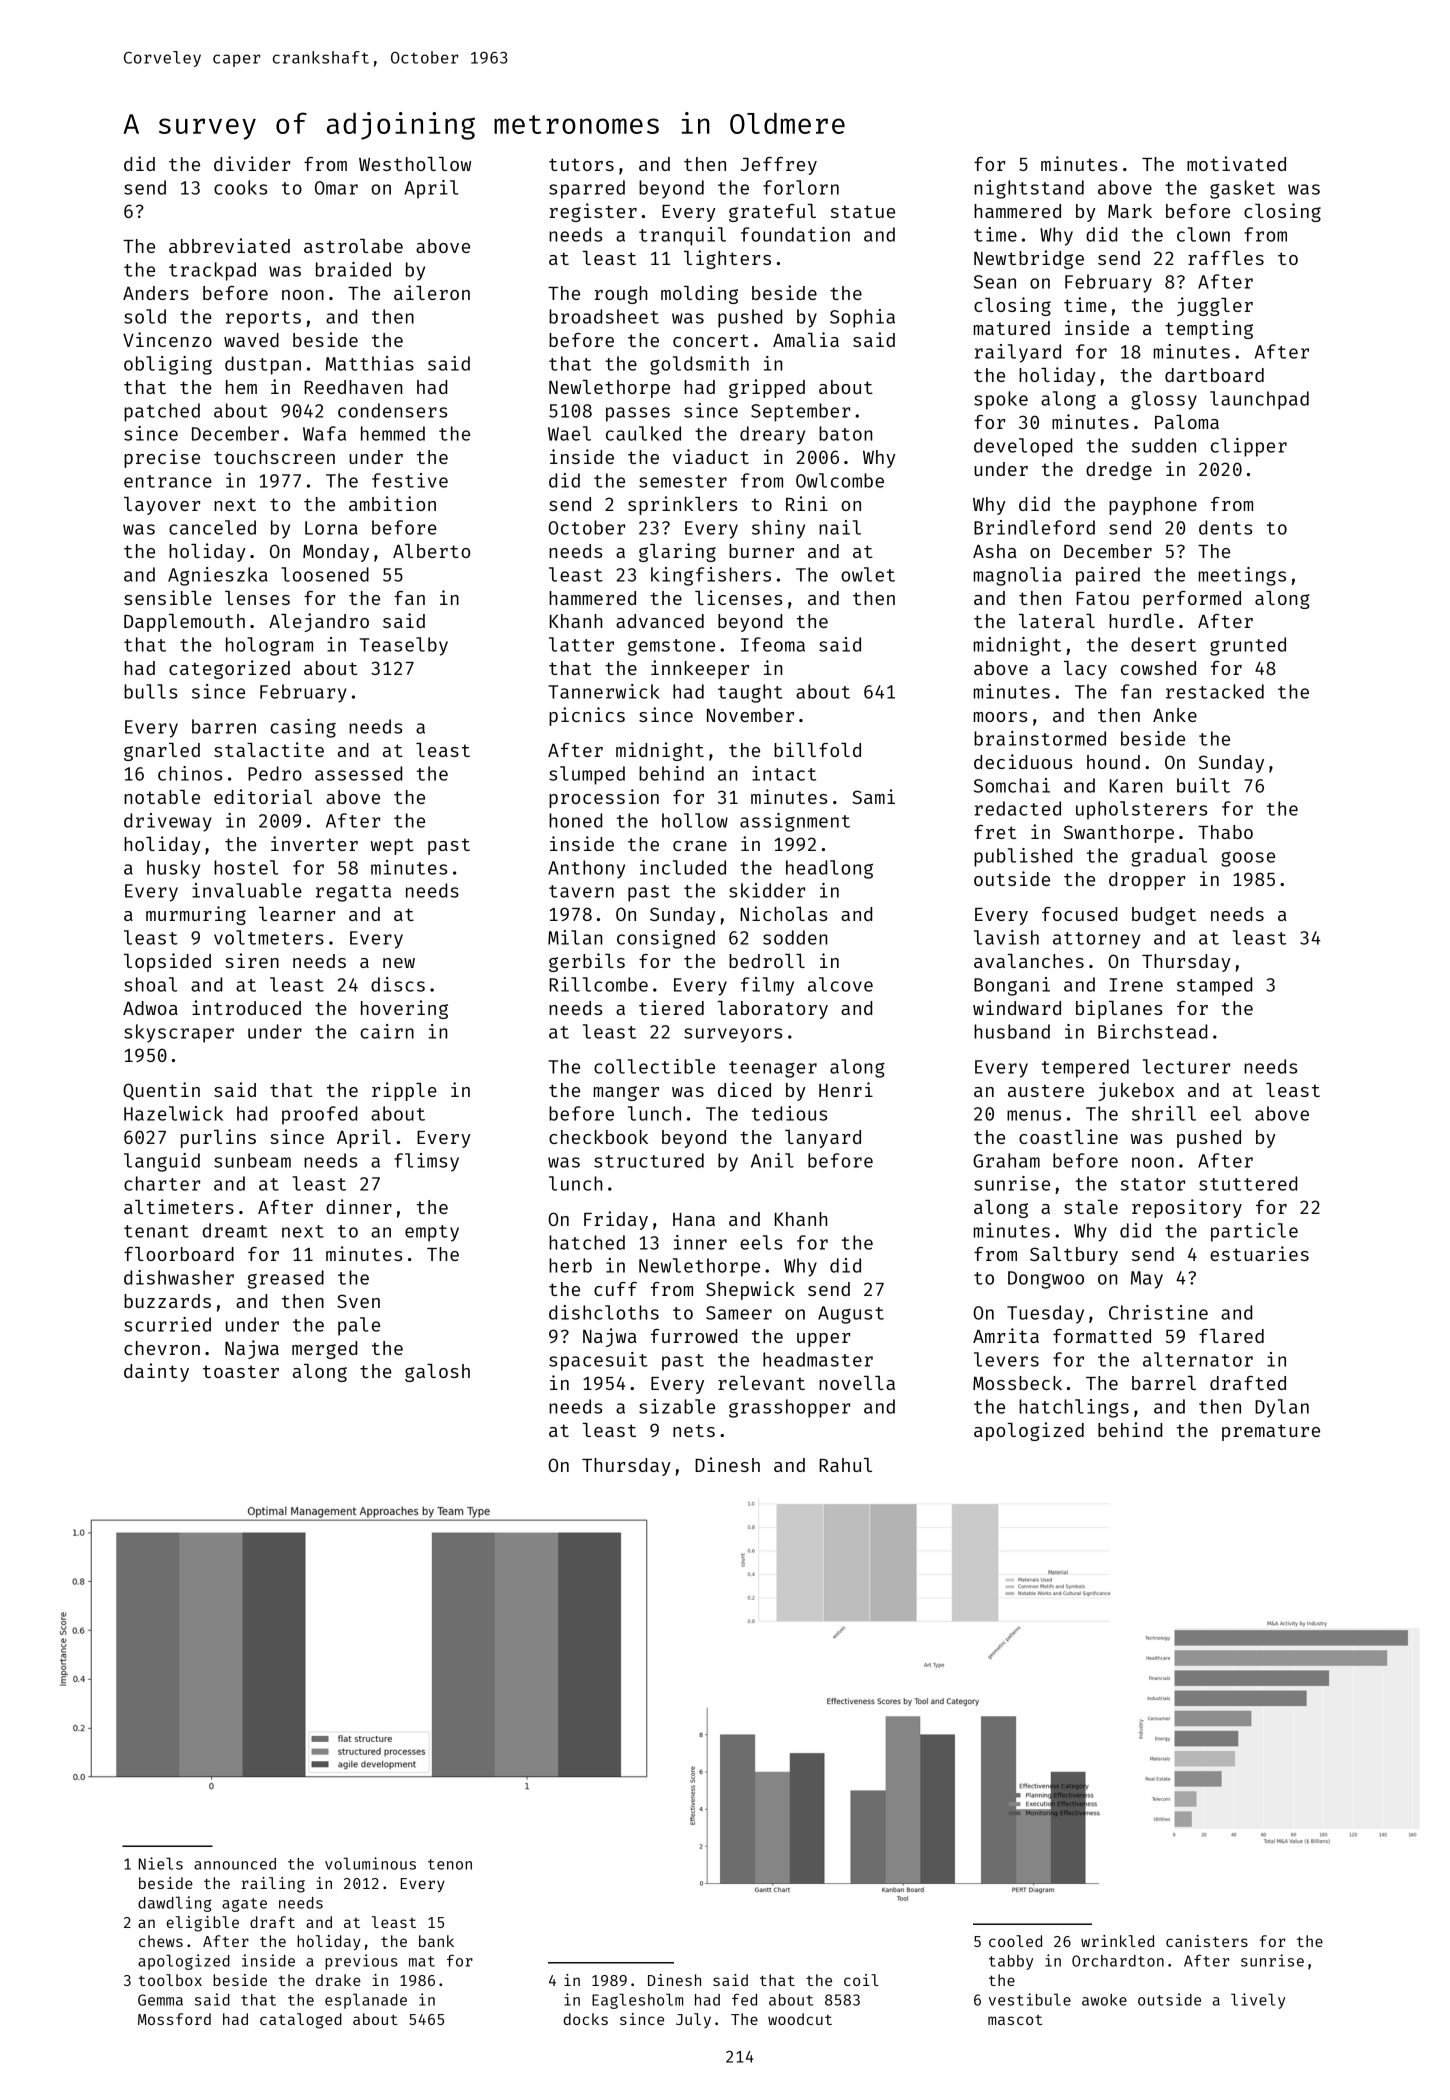 The height and width of the screenshot is (2100, 1450). I want to click on esplanade, so click(366, 2001).
